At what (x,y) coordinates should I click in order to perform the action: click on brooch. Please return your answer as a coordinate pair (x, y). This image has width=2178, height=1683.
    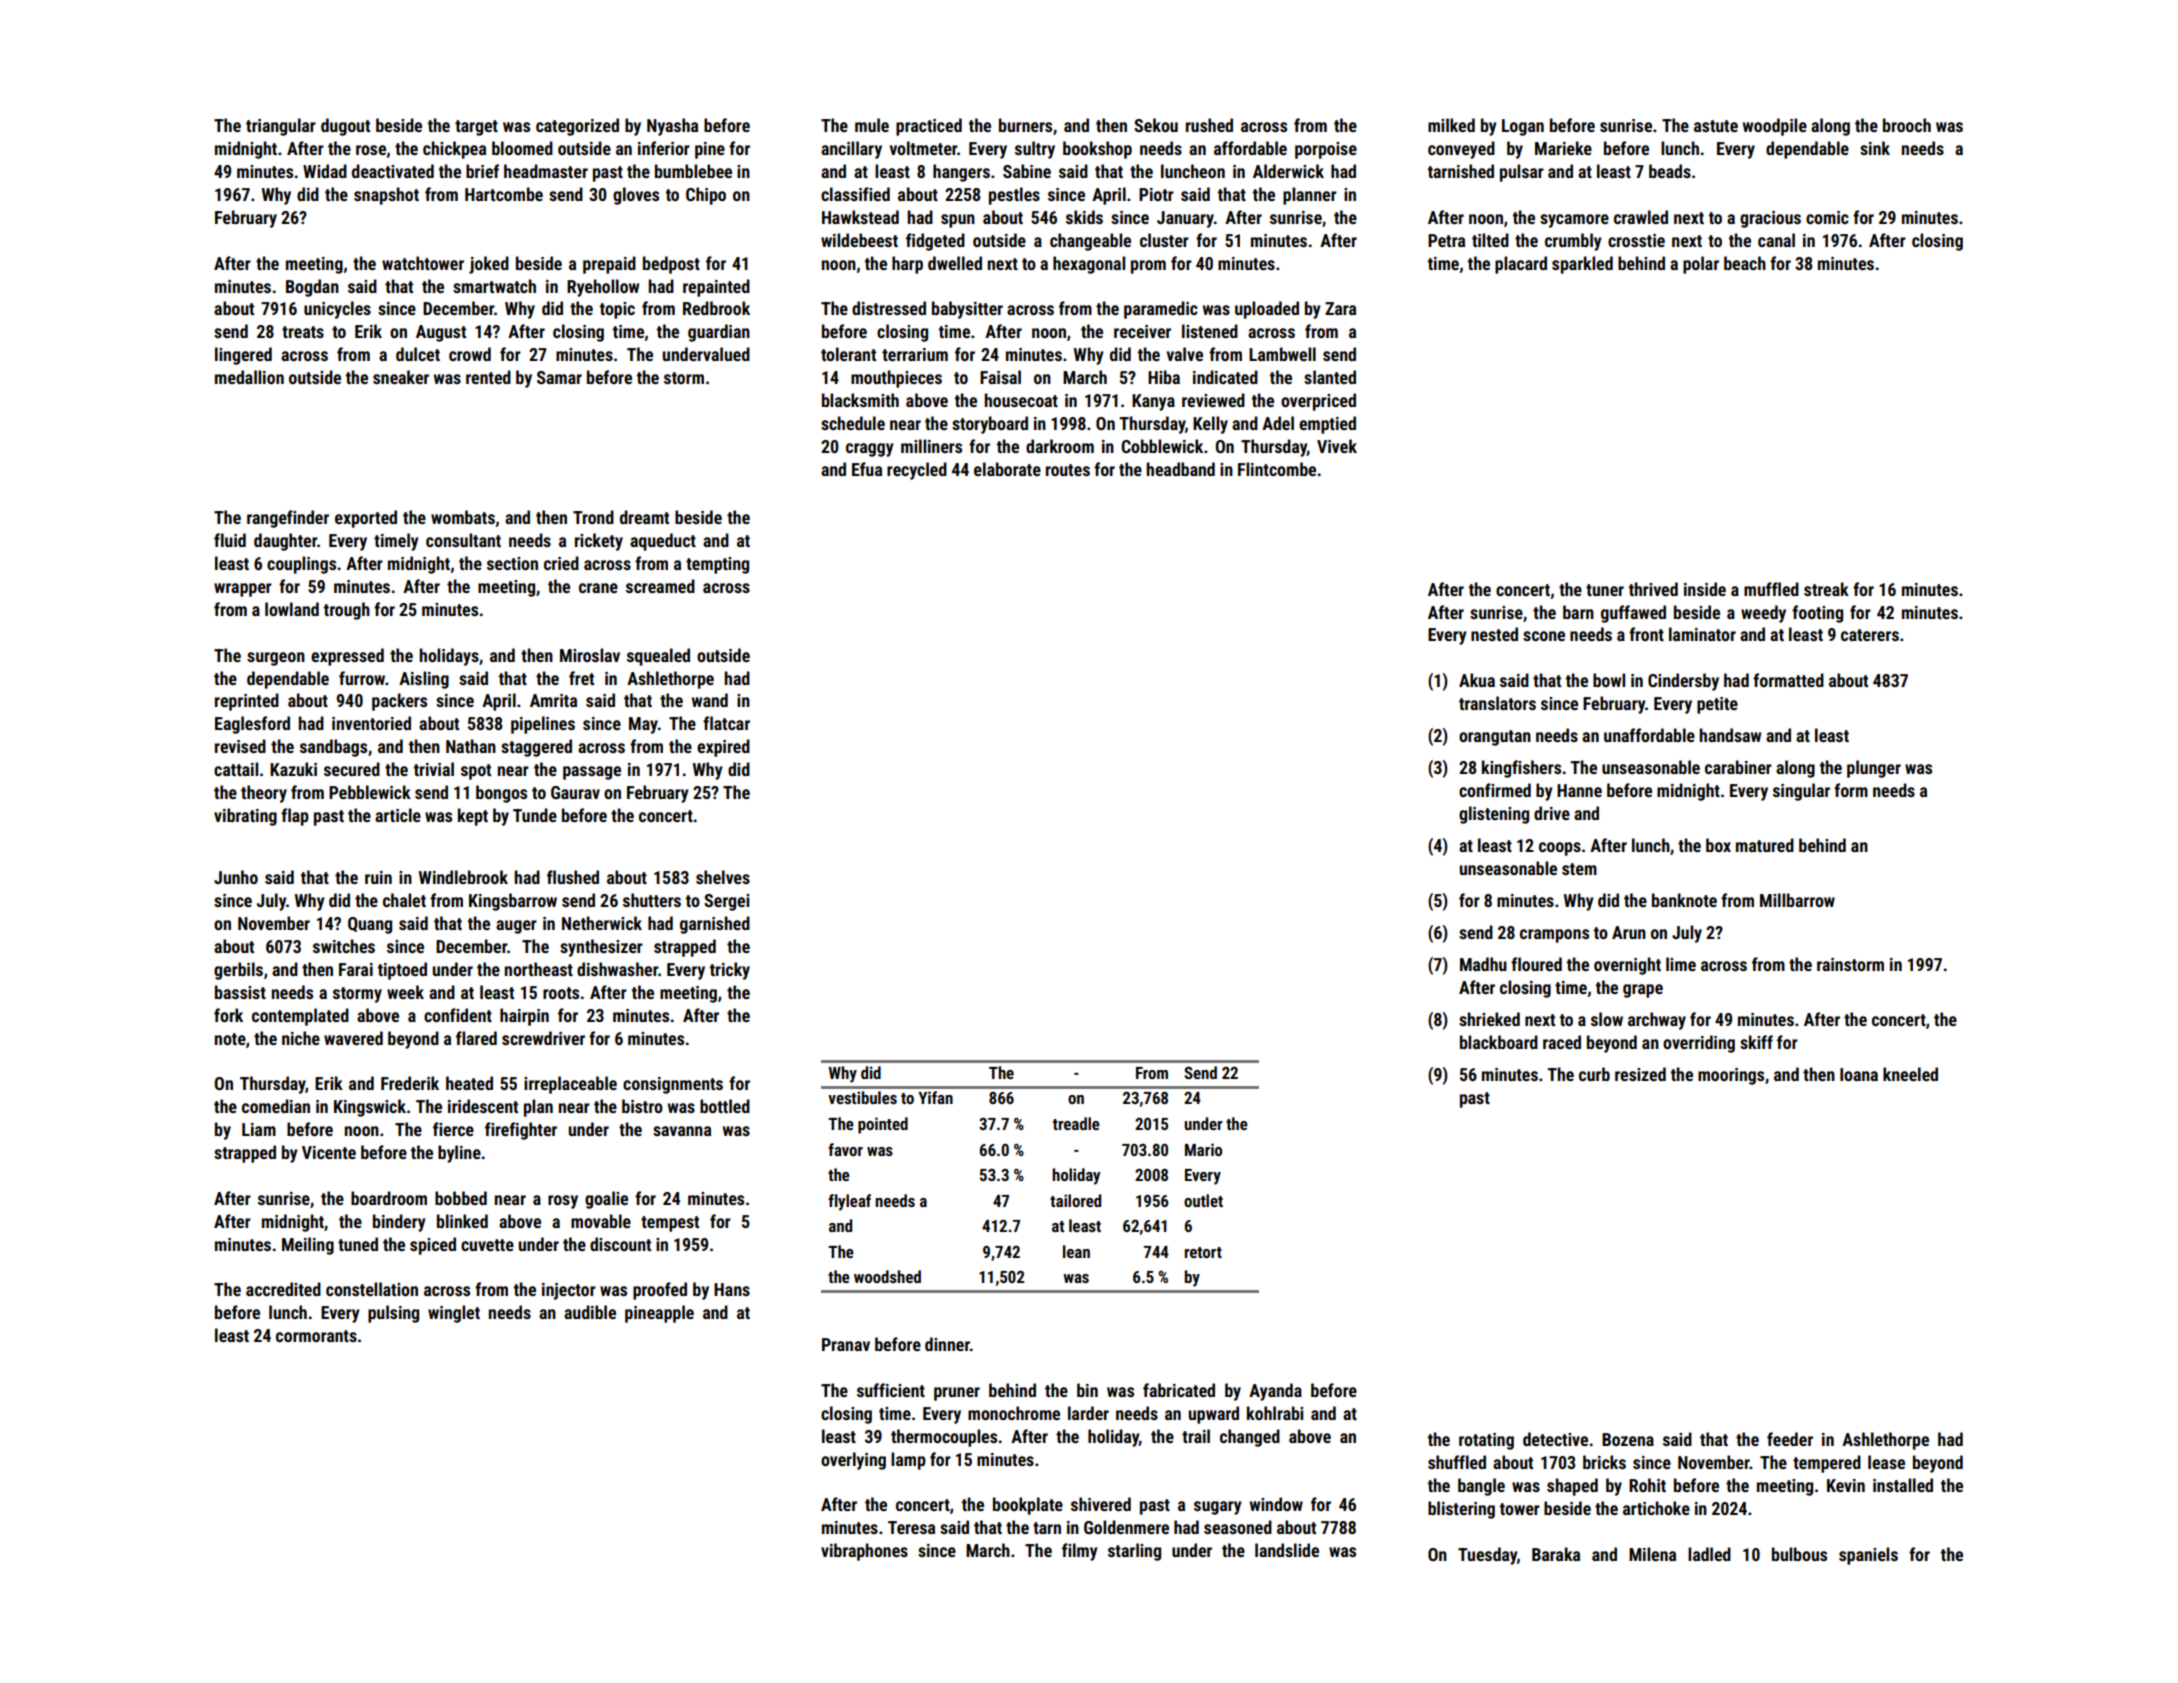
    Looking at the image, I should click on (1907, 125).
